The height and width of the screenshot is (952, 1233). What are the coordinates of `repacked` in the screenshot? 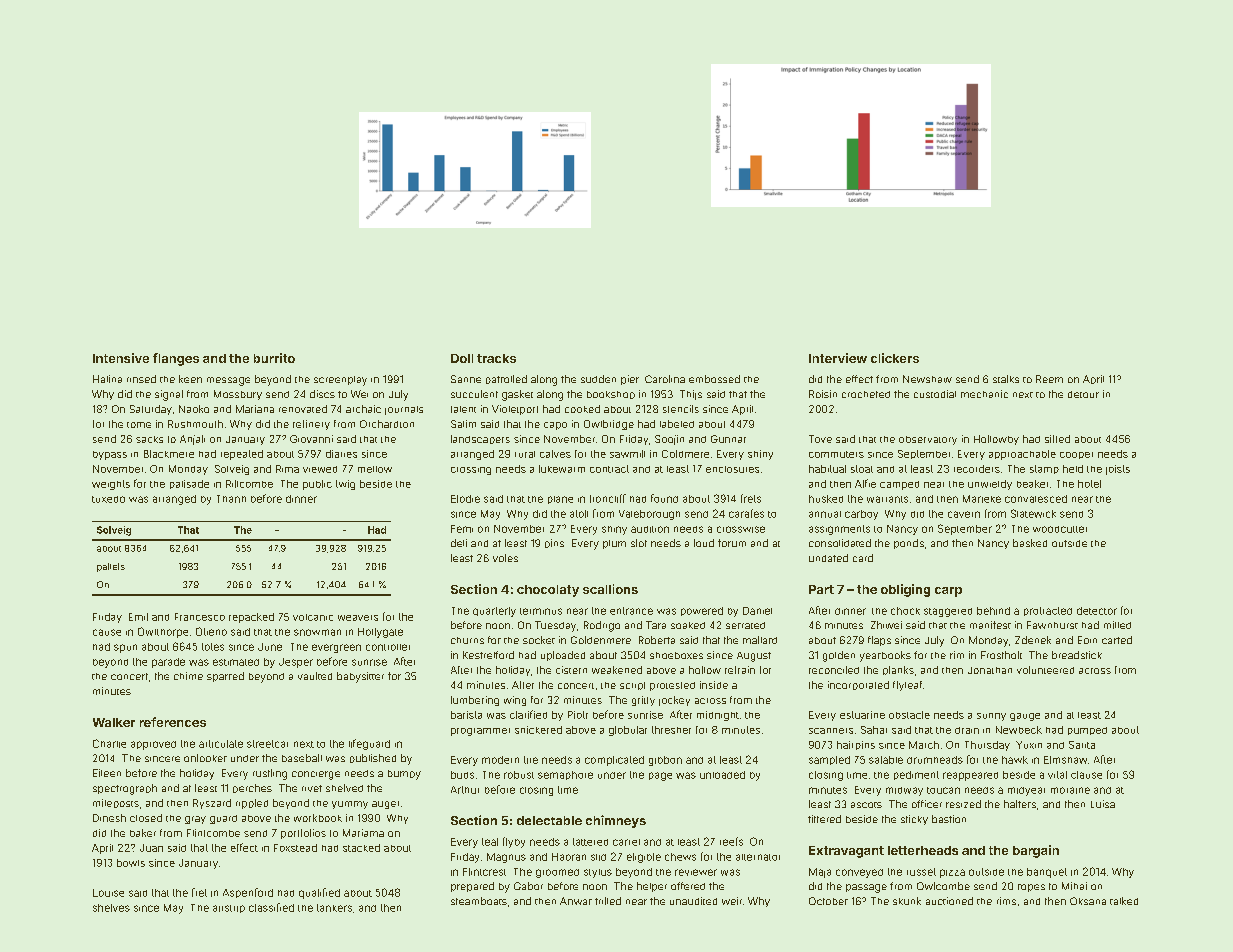 It's located at (251, 618).
